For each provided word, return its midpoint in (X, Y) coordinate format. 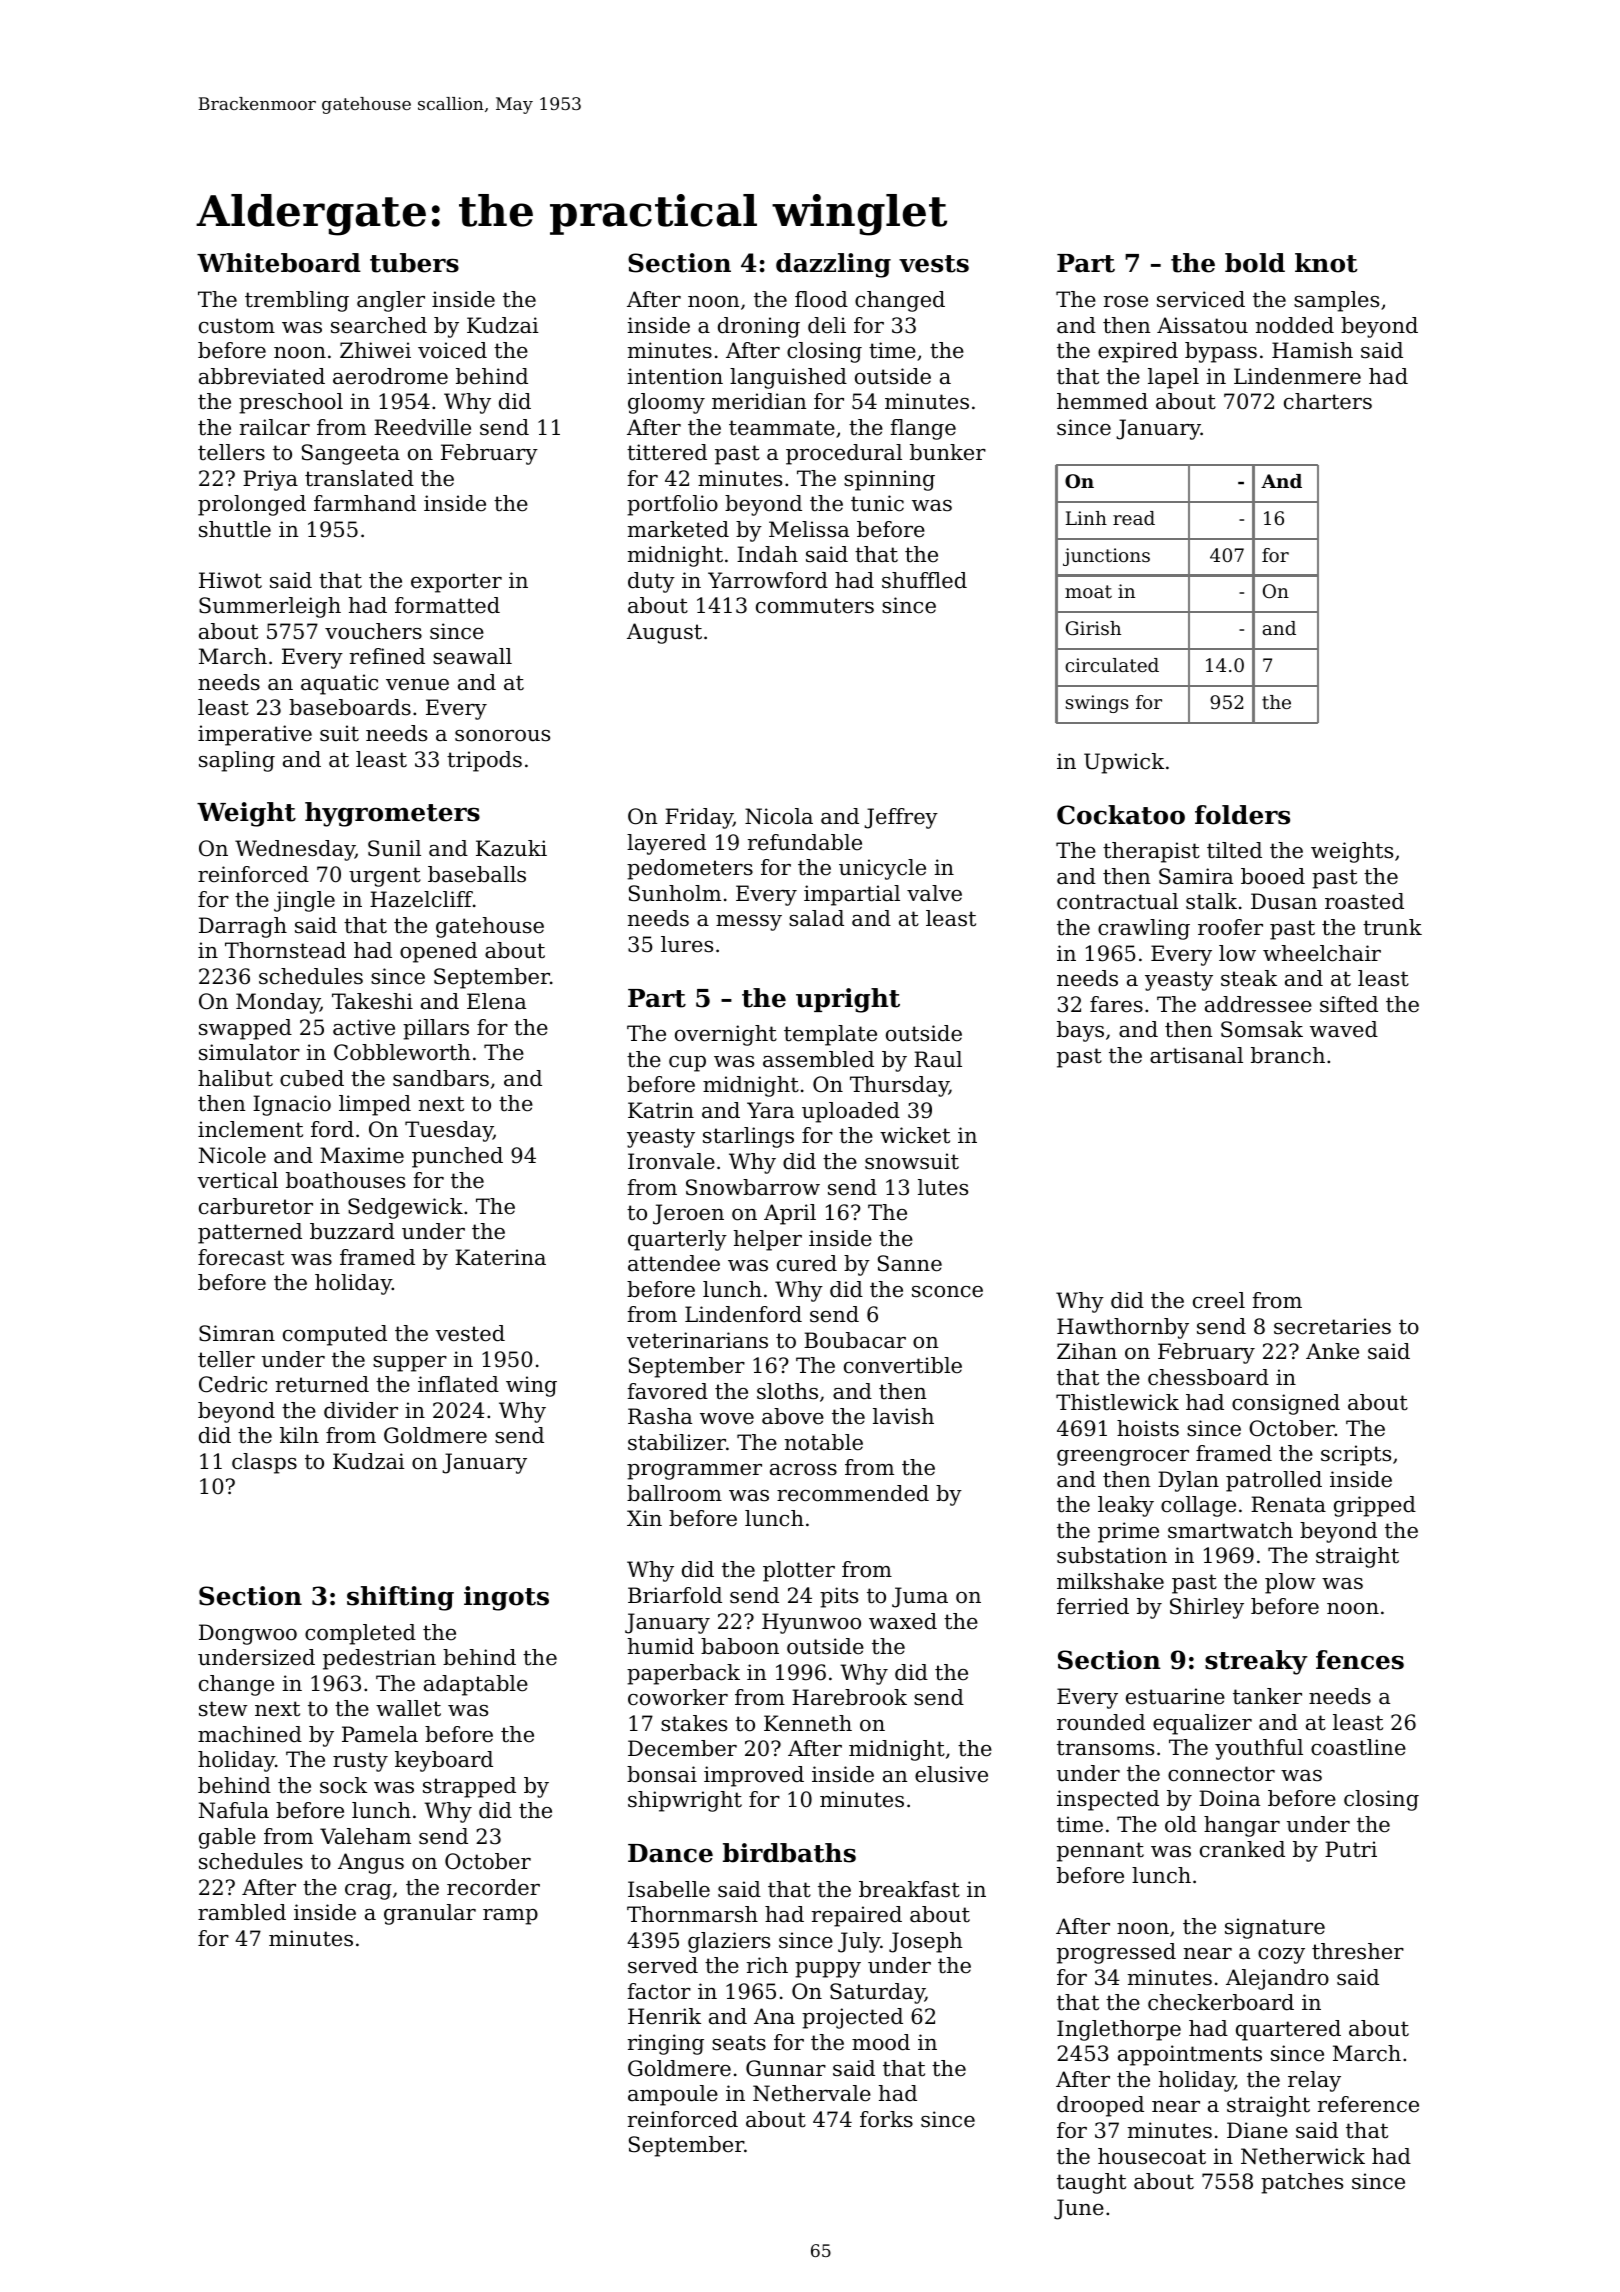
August (664, 633)
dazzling (833, 265)
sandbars (441, 1078)
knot (1326, 263)
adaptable (476, 1685)
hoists (1148, 1428)
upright (848, 1000)
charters (1328, 401)
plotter (799, 1571)
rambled (242, 1912)
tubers (414, 263)
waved (1344, 1029)
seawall (472, 656)
